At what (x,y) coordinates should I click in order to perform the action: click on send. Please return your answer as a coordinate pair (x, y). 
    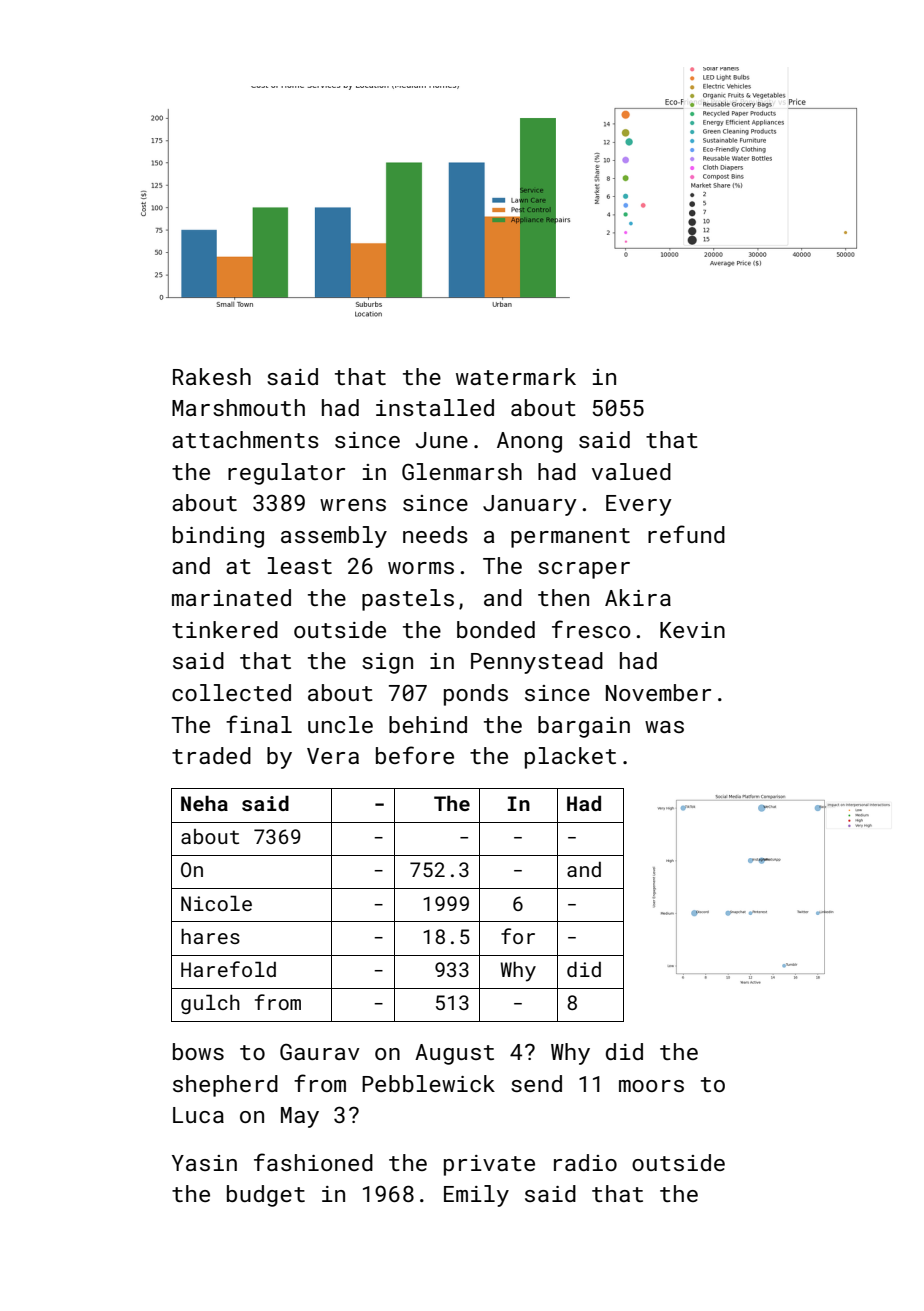
    Looking at the image, I should click on (536, 1083).
